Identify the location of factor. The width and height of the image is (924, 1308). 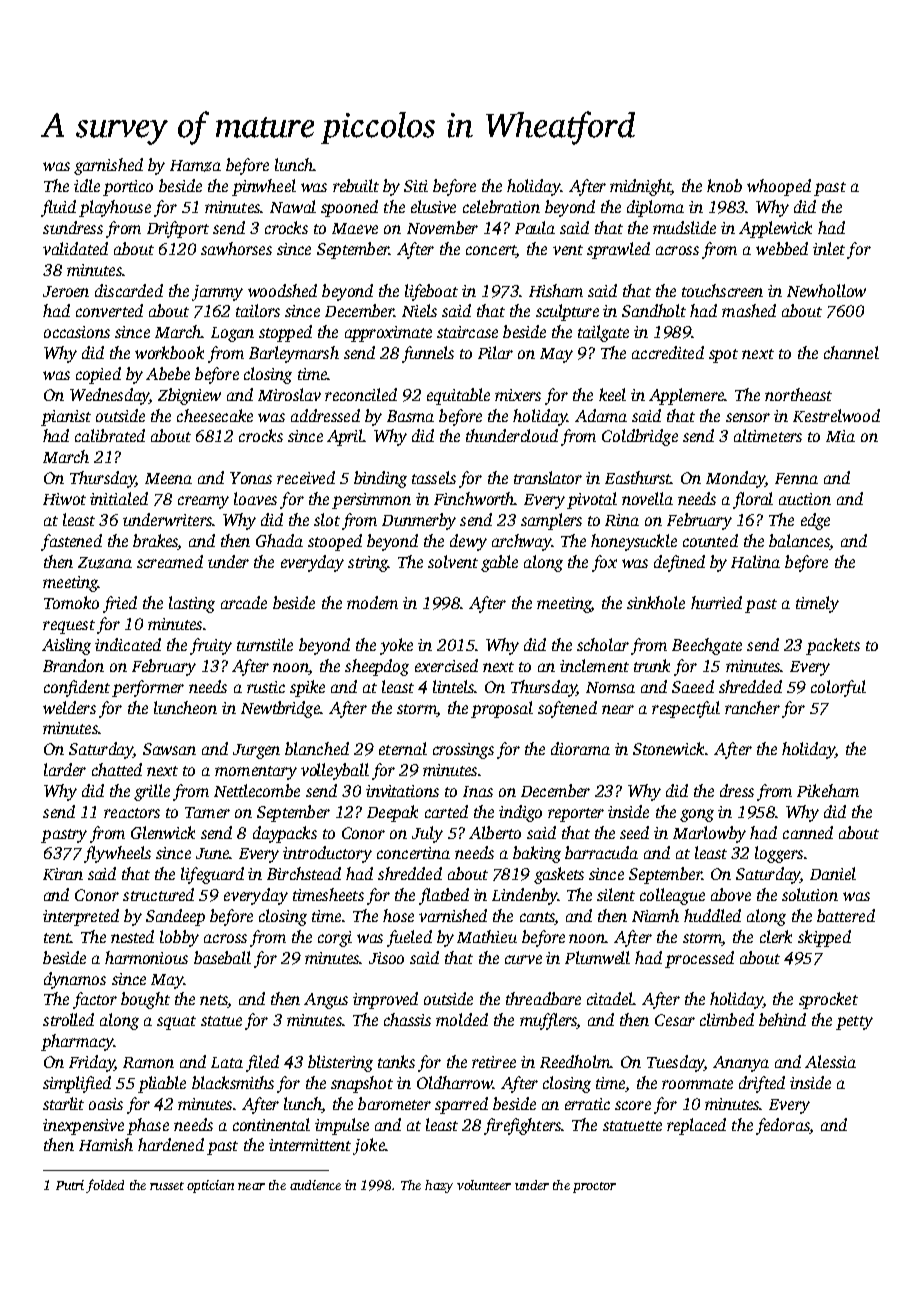
(95, 1000).
